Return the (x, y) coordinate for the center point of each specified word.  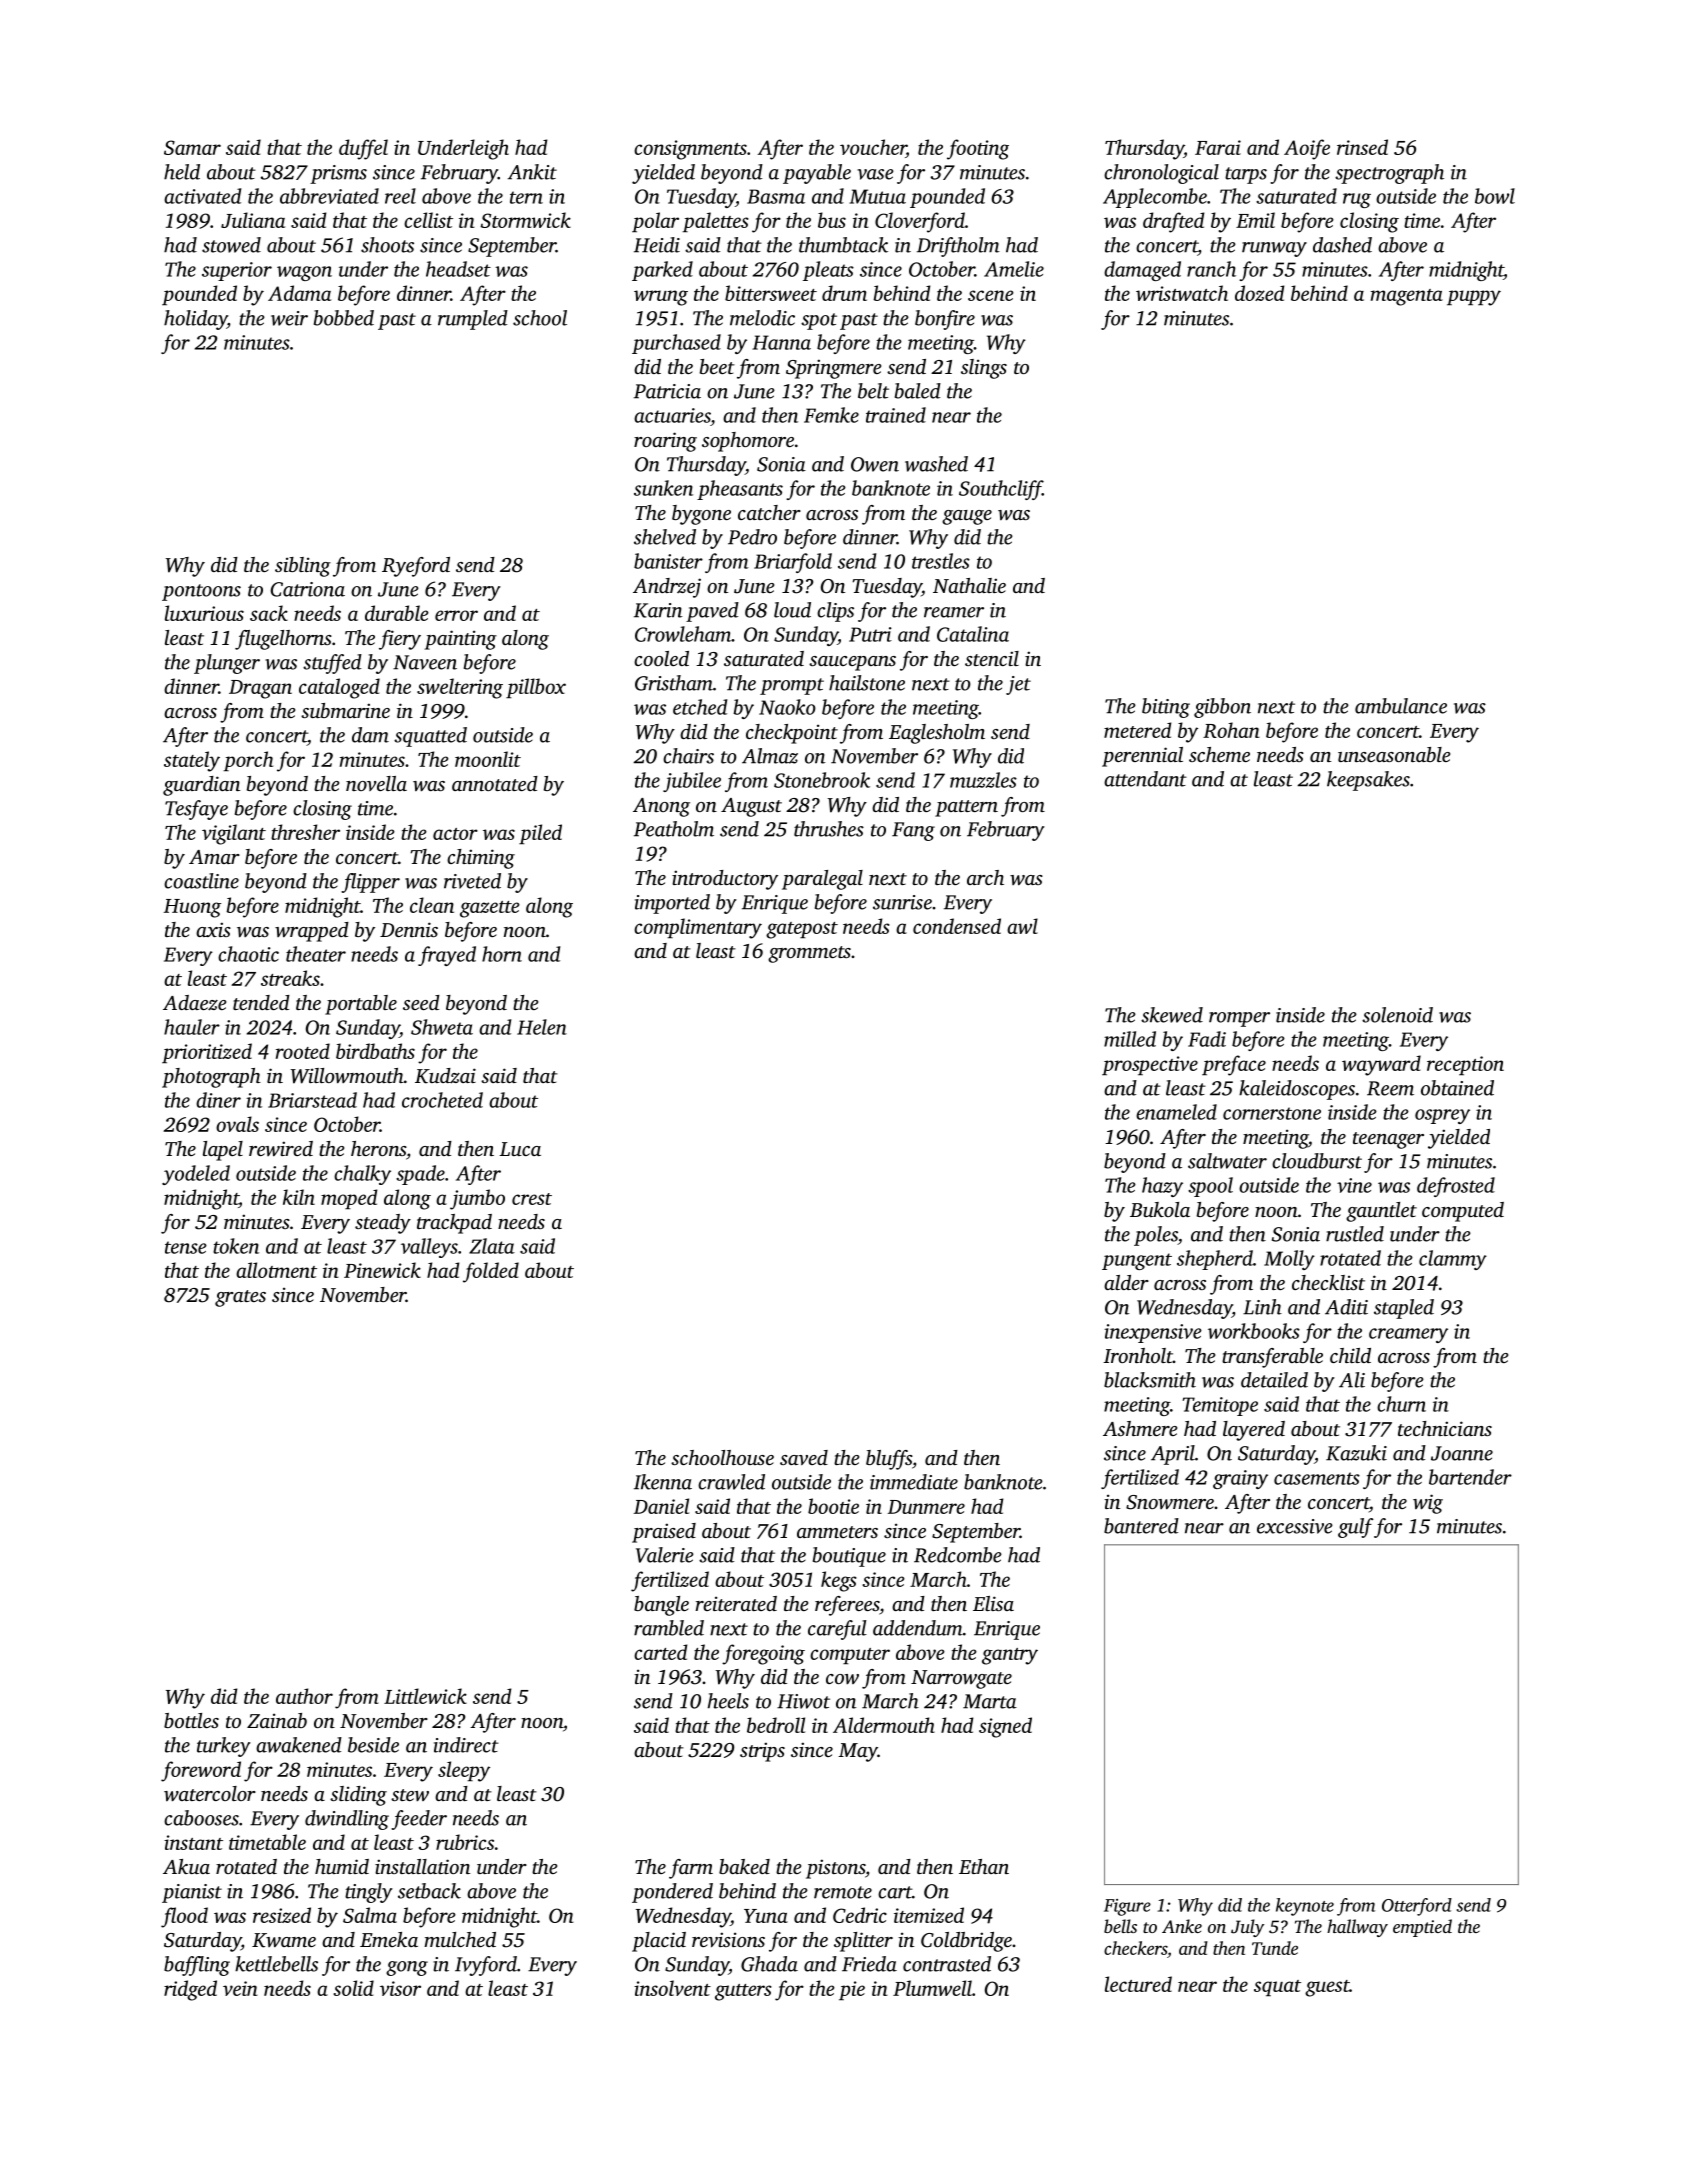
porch (248, 761)
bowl (1495, 196)
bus (832, 220)
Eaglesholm (937, 734)
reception (1465, 1065)
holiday (195, 320)
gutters (743, 1992)
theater (316, 954)
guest (1327, 1988)
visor (400, 1988)
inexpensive (1153, 1333)
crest (532, 1199)
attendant (1145, 779)
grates (240, 1298)
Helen (542, 1027)
